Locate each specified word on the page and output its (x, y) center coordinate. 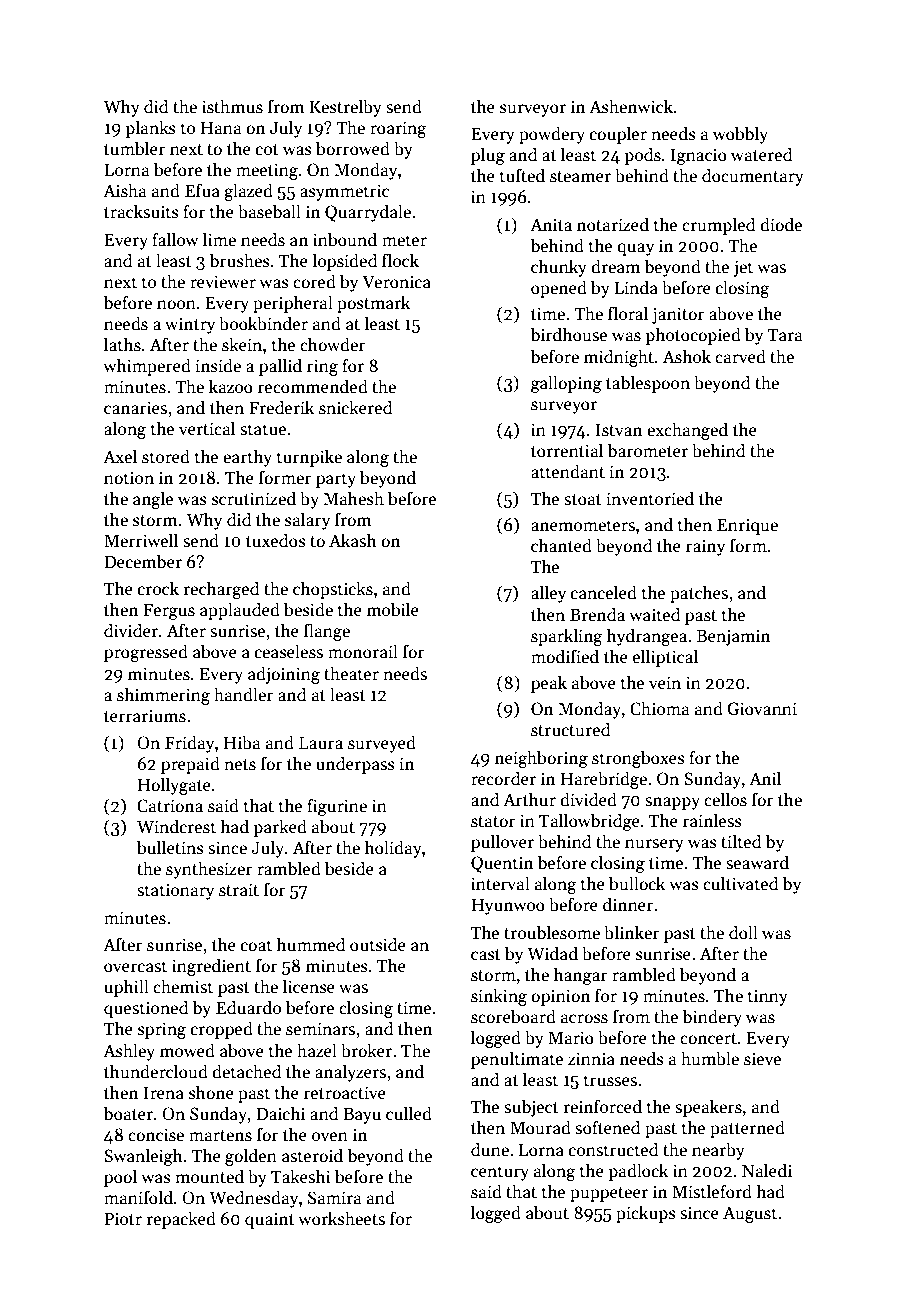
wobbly (740, 135)
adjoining (284, 675)
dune (490, 1149)
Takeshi (301, 1176)
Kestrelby (346, 108)
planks (150, 129)
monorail (363, 651)
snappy (672, 803)
